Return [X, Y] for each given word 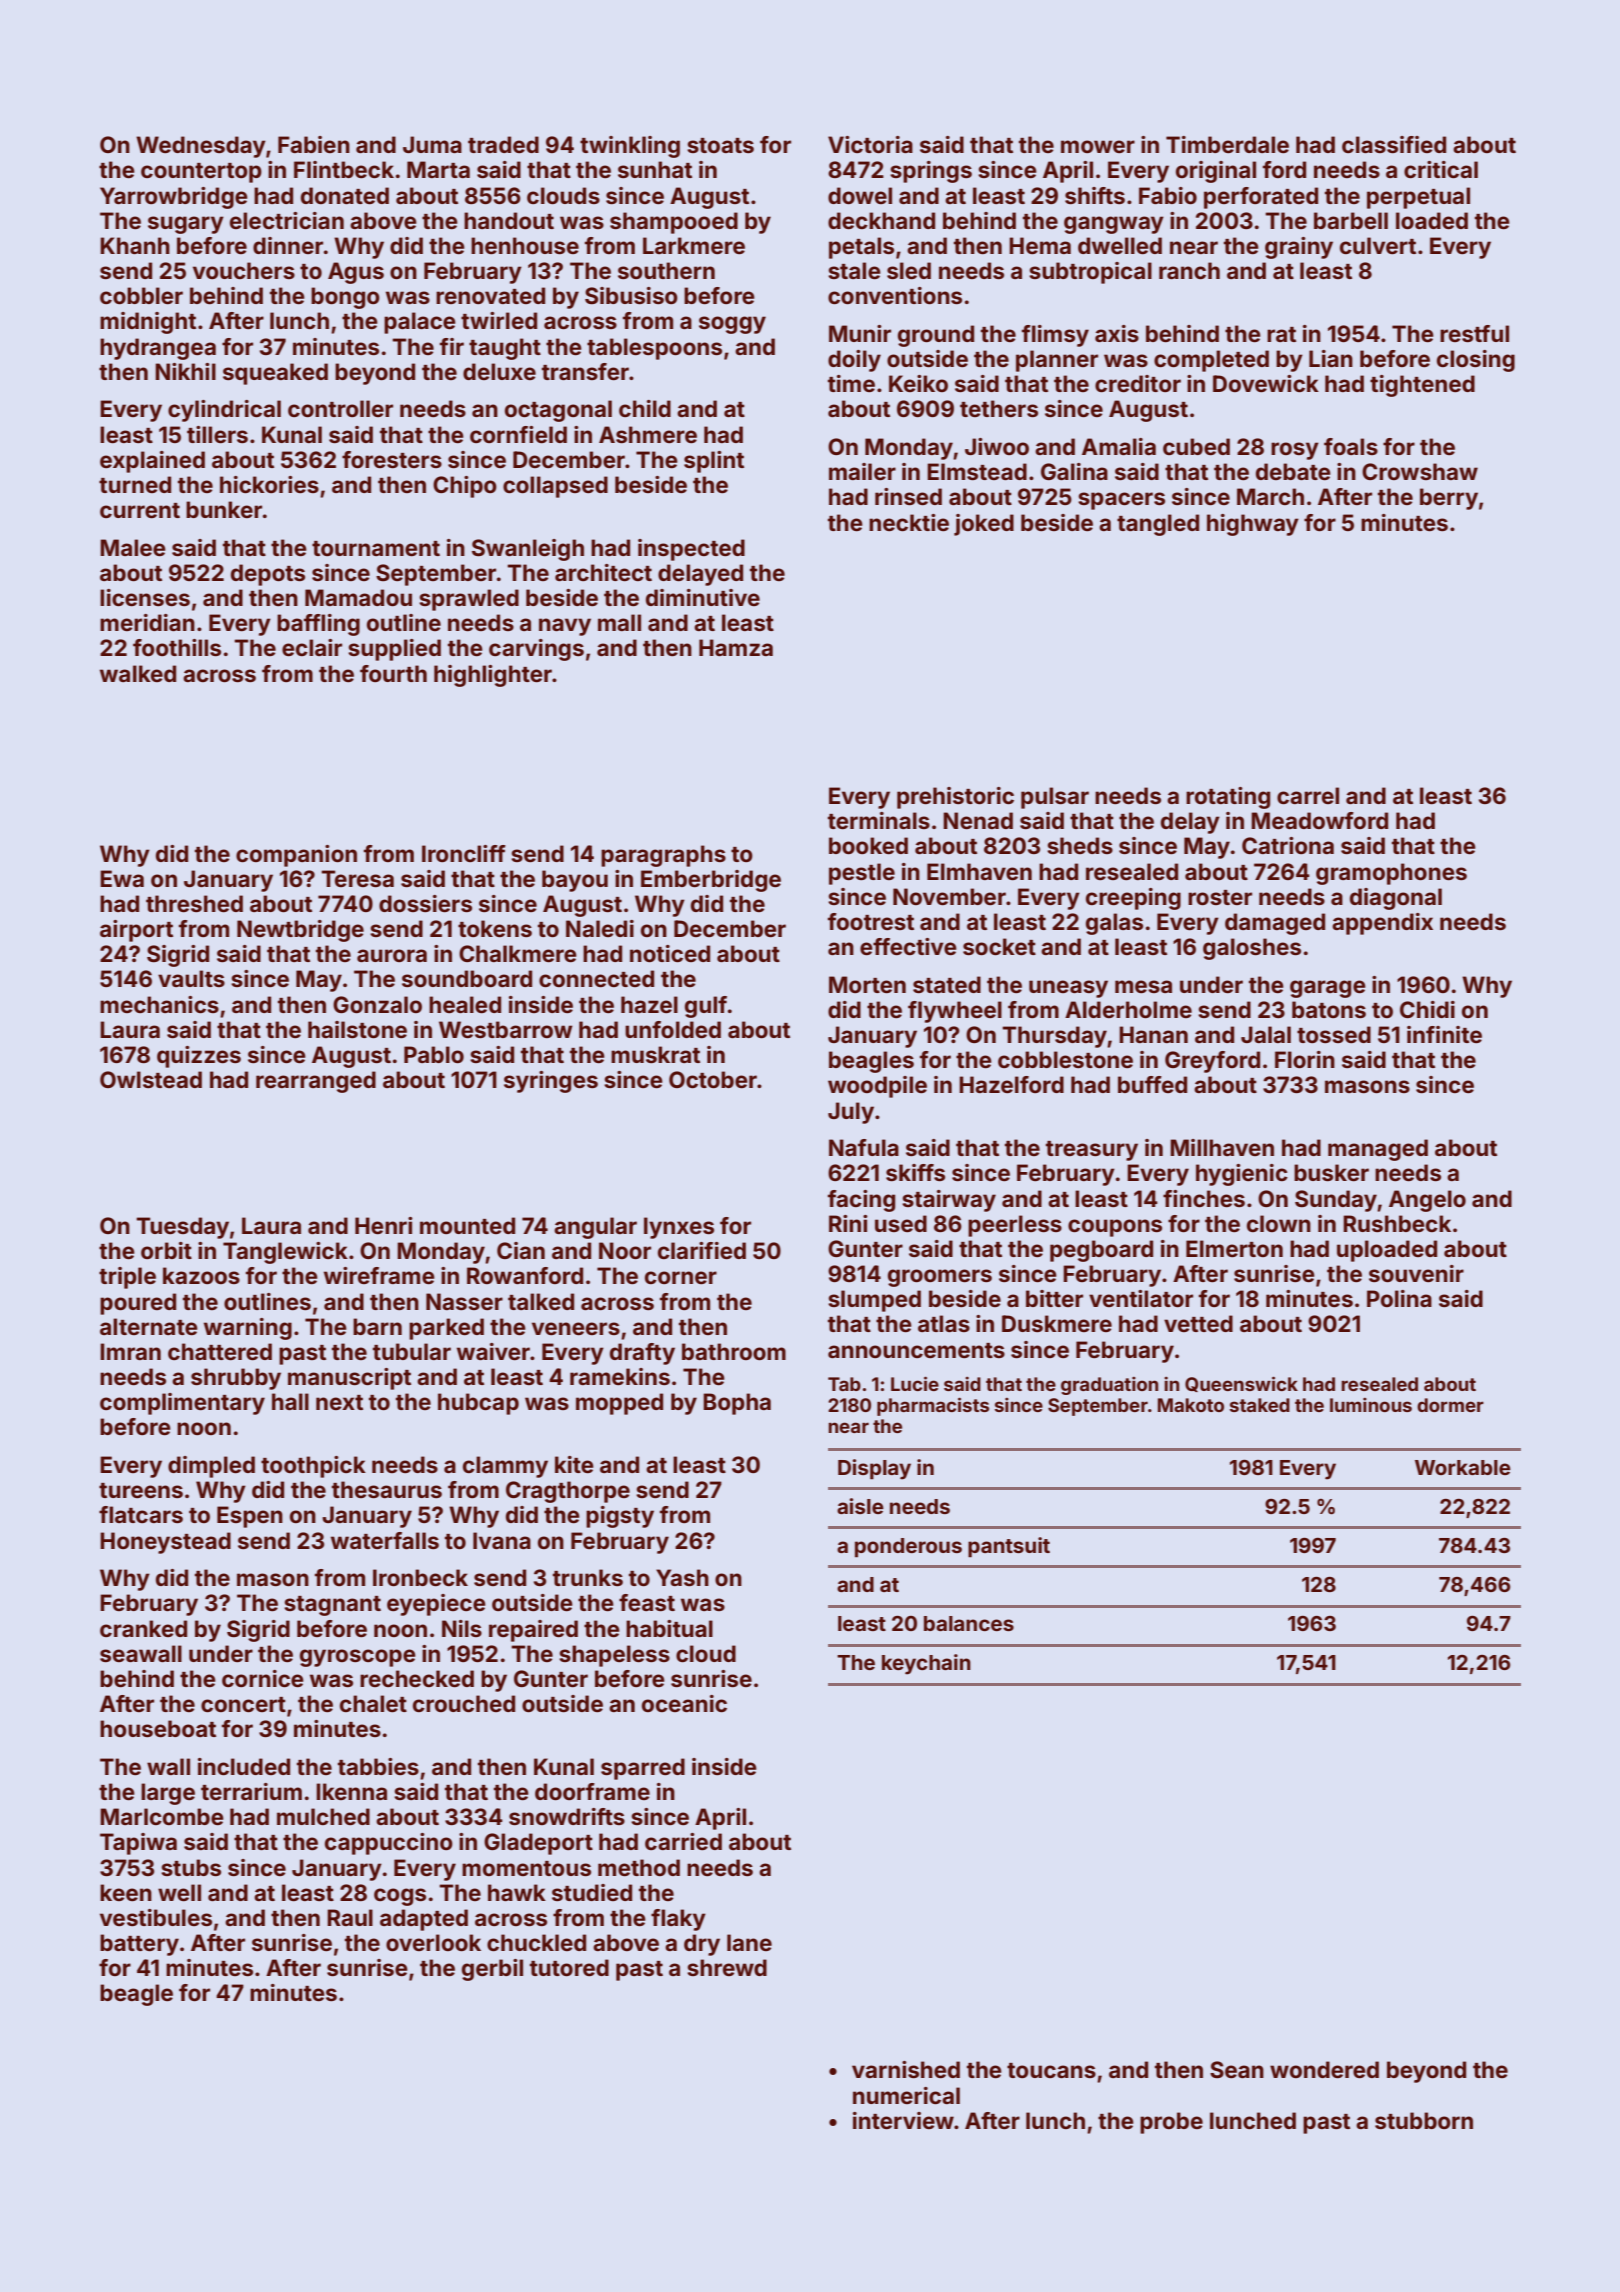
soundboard [467, 979]
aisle [860, 1506]
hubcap [478, 1404]
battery [139, 1945]
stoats [720, 145]
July [851, 1113]
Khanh [135, 245]
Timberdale [1227, 145]
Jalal [1266, 1034]
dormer [1450, 1405]
